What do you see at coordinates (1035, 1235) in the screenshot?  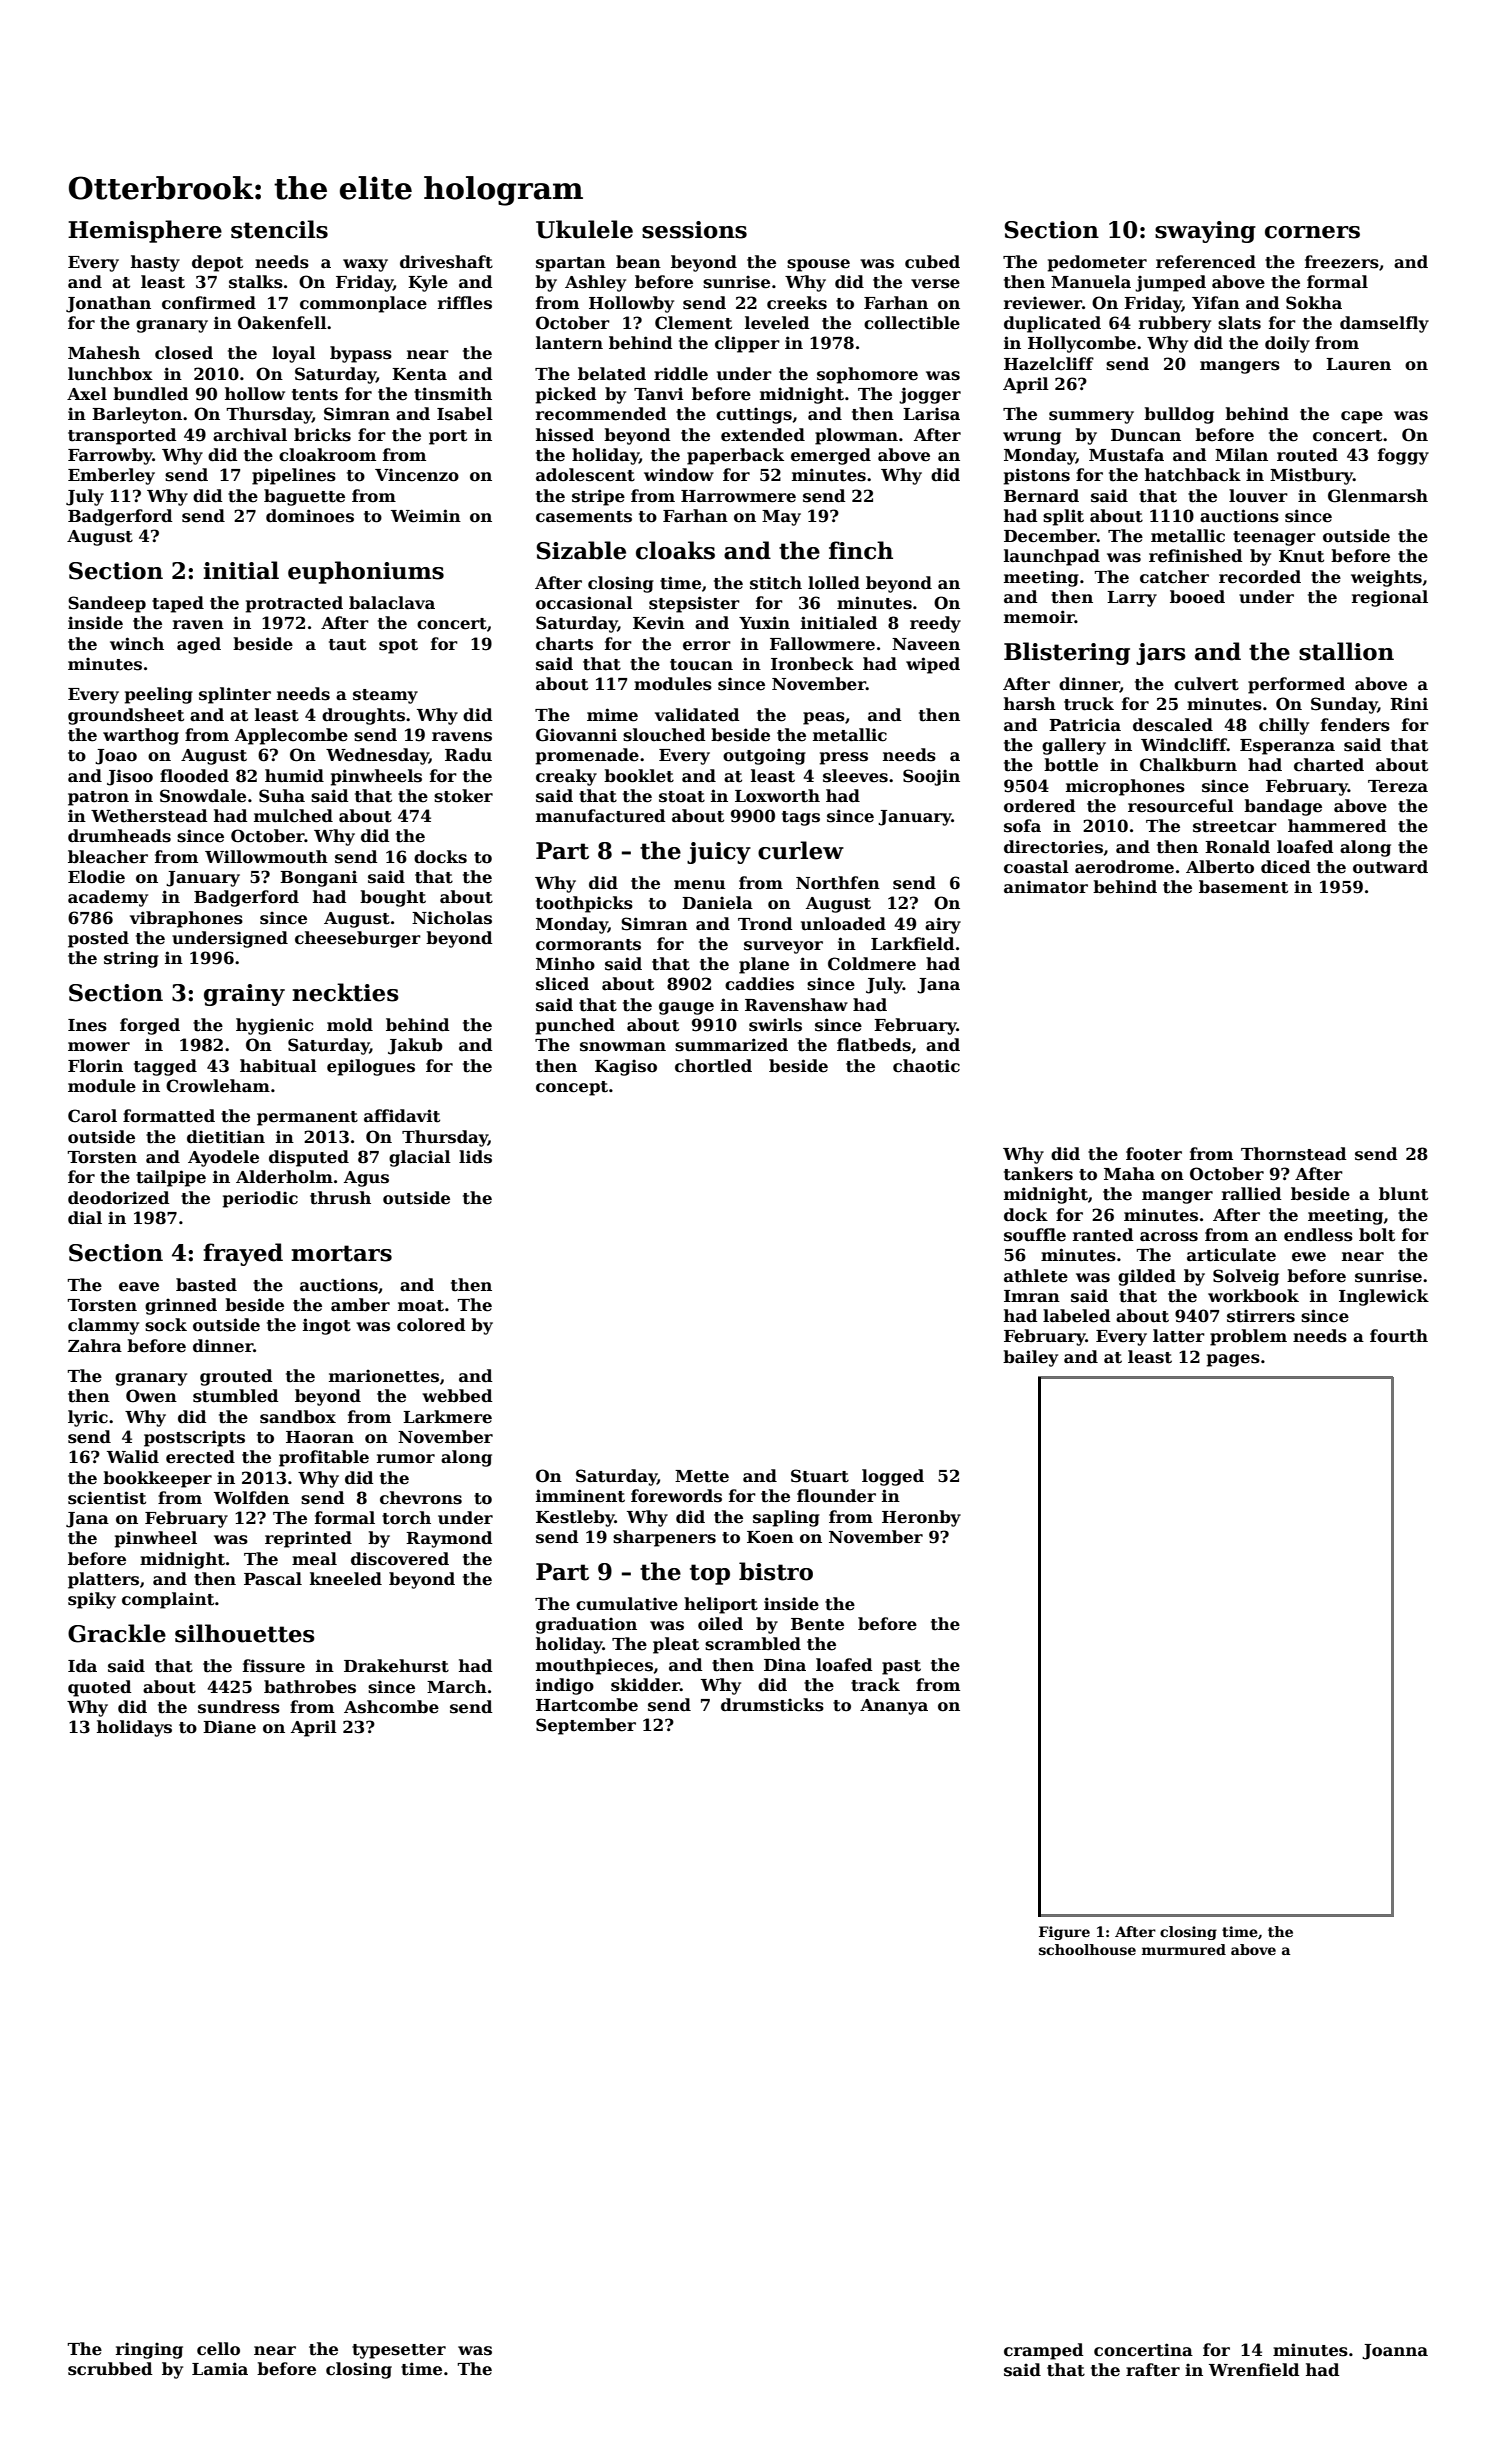 I see `souffle` at bounding box center [1035, 1235].
